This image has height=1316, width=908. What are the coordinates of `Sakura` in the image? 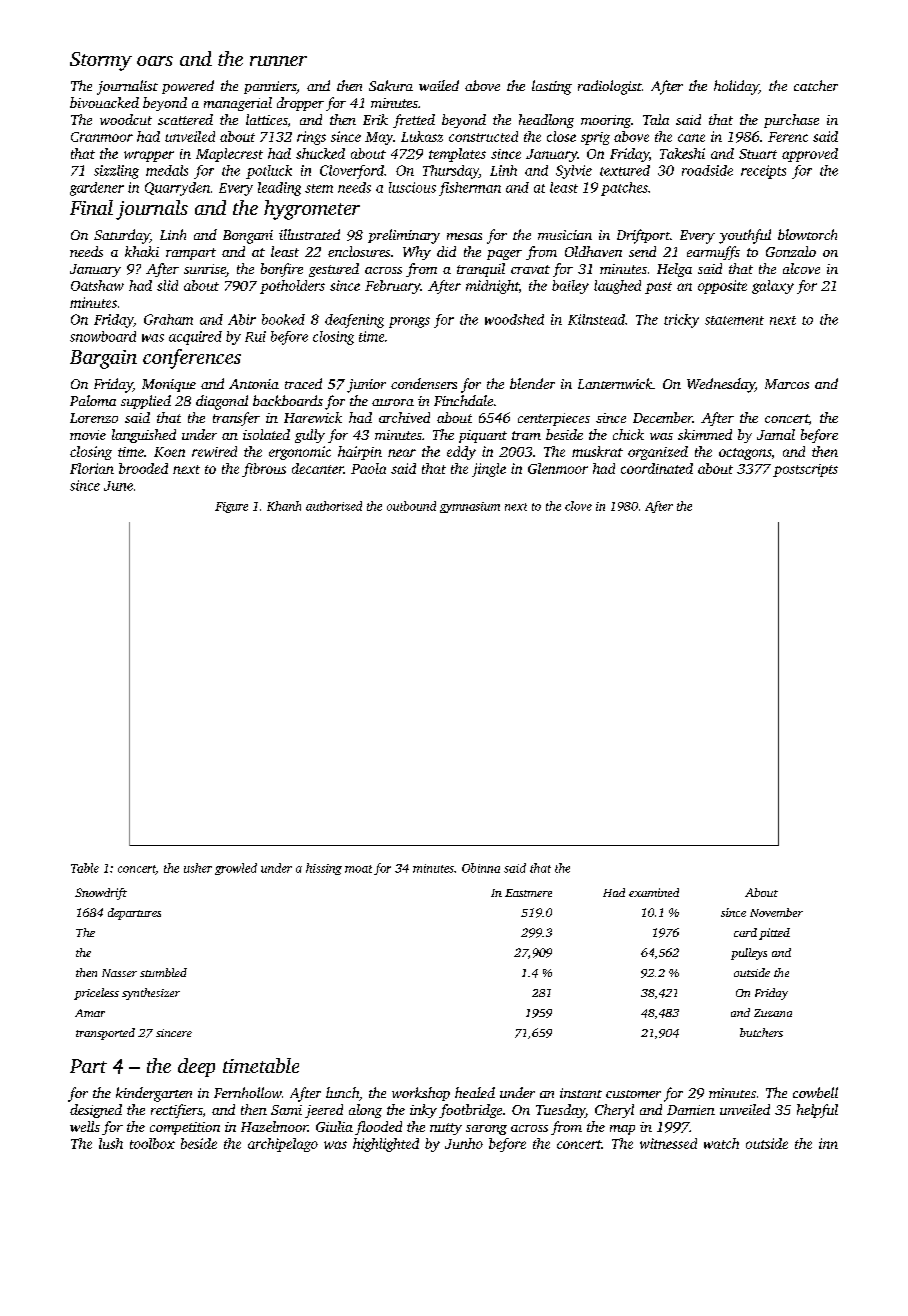 It's located at (391, 85).
